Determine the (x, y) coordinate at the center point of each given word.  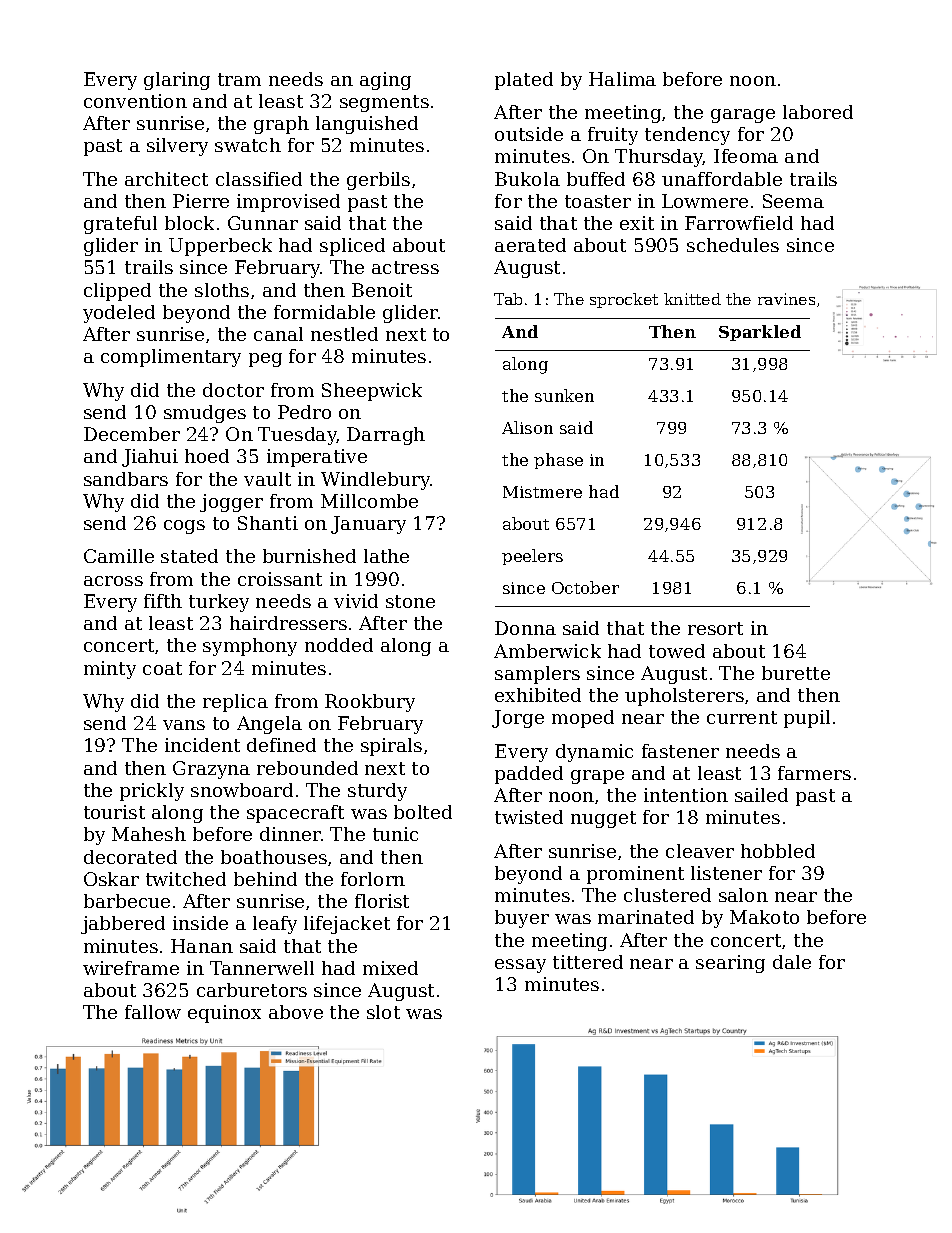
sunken (564, 395)
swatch (248, 145)
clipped (117, 292)
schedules (733, 245)
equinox (224, 1014)
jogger (231, 503)
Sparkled (760, 333)
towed (677, 651)
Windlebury (375, 481)
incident (202, 745)
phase (558, 461)
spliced (352, 247)
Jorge (518, 719)
